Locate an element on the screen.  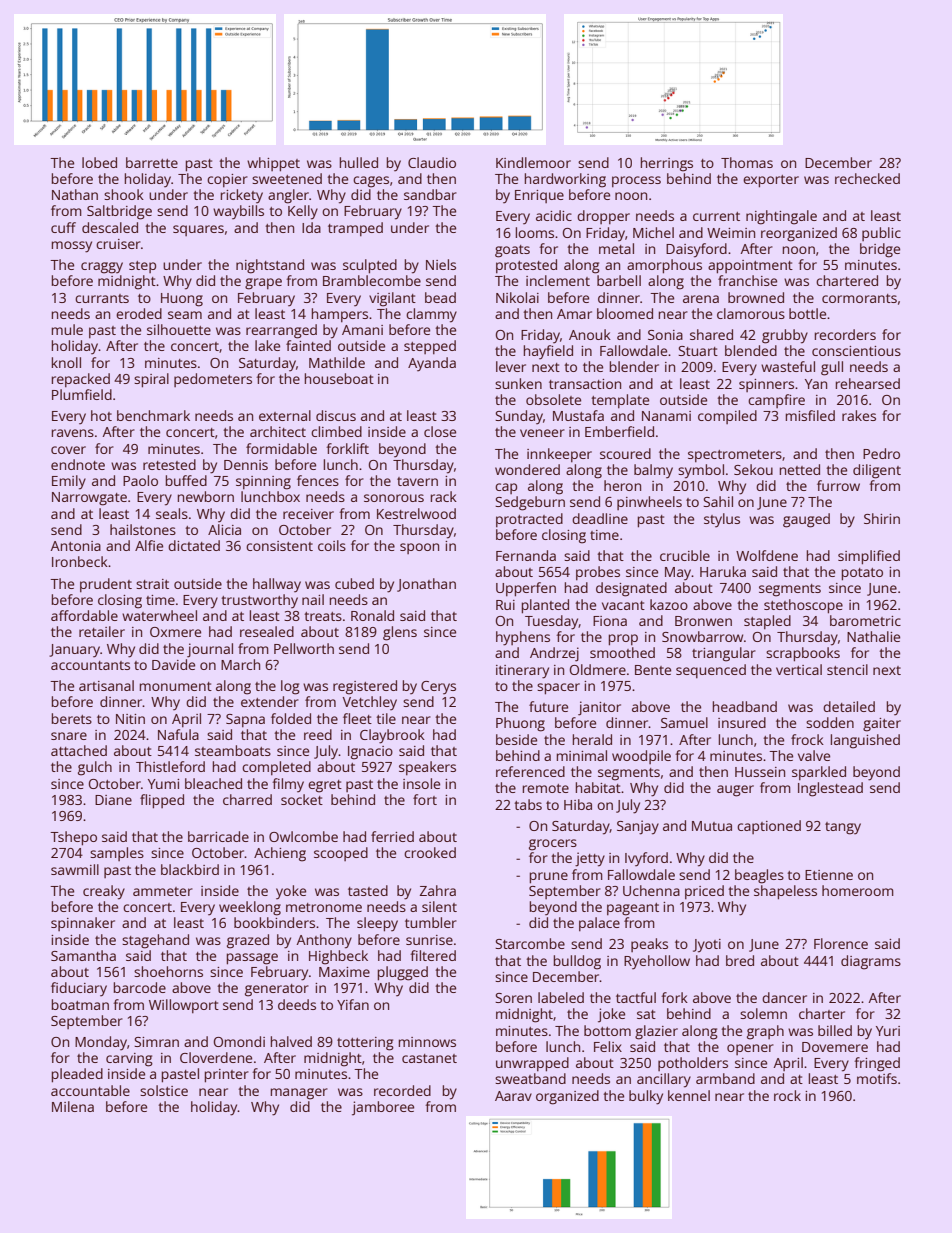
Claybrook is located at coordinates (392, 736).
